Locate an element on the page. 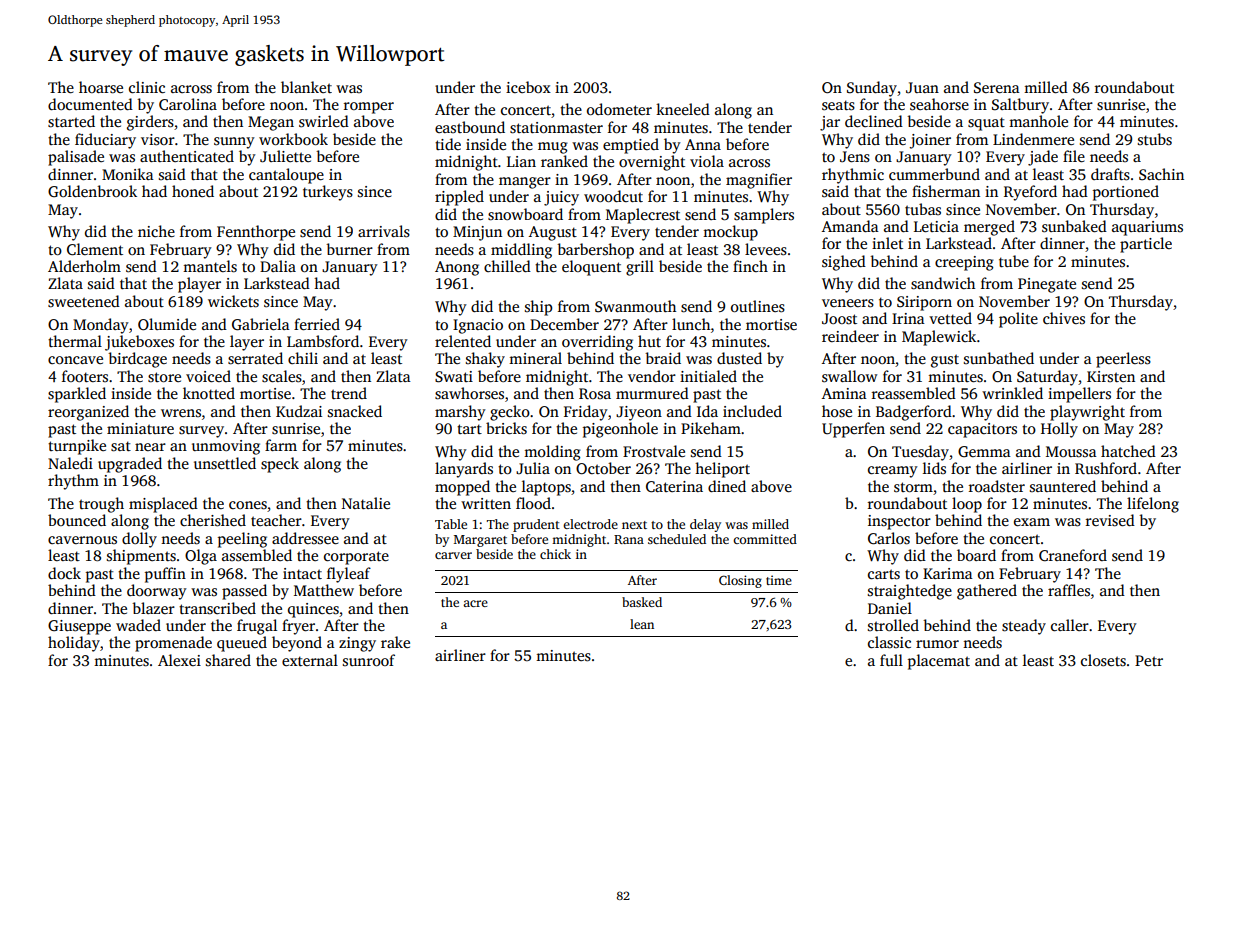 The image size is (1233, 952). footers is located at coordinates (85, 376).
